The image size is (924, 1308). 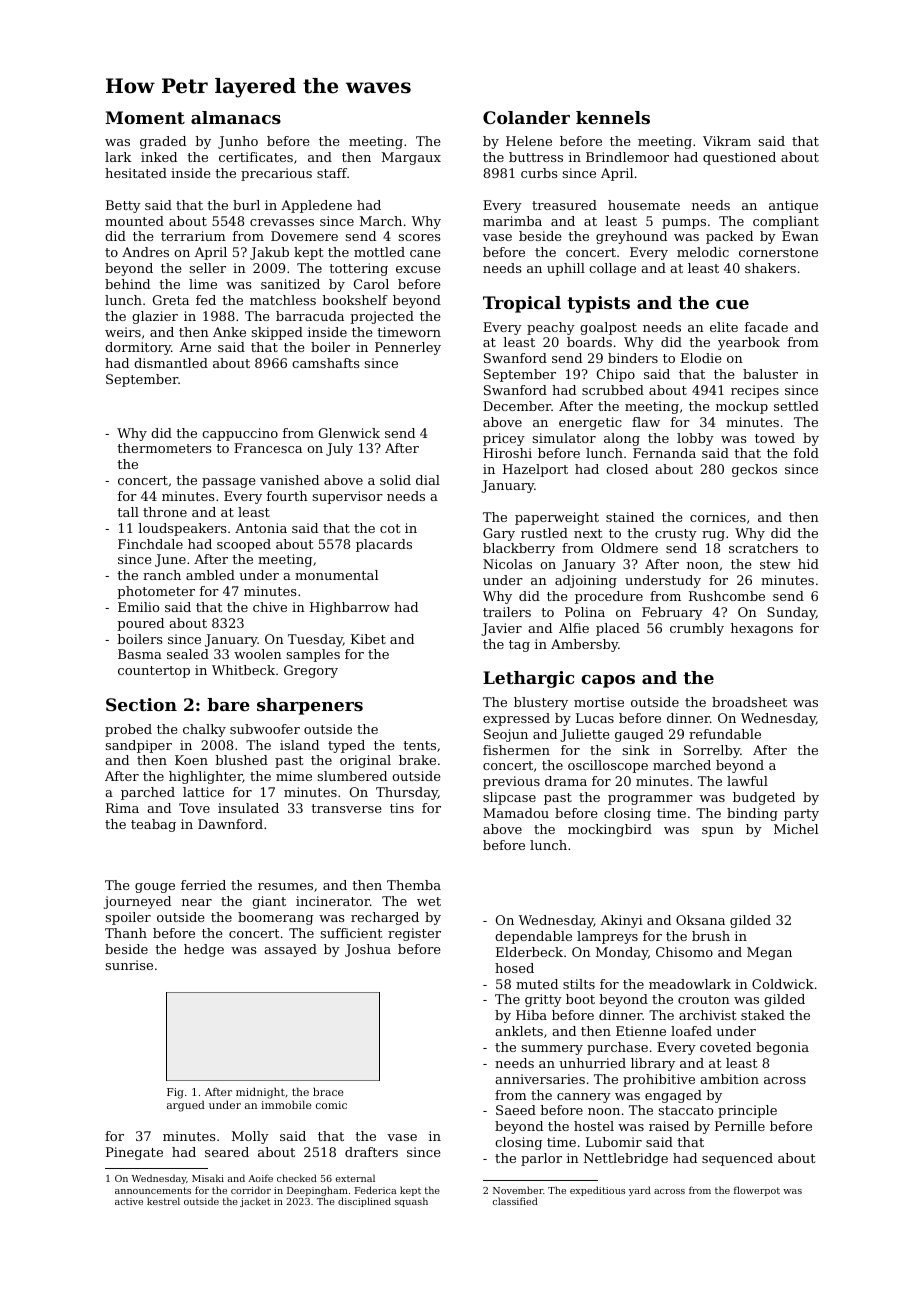 What do you see at coordinates (551, 328) in the page?
I see `peachy` at bounding box center [551, 328].
